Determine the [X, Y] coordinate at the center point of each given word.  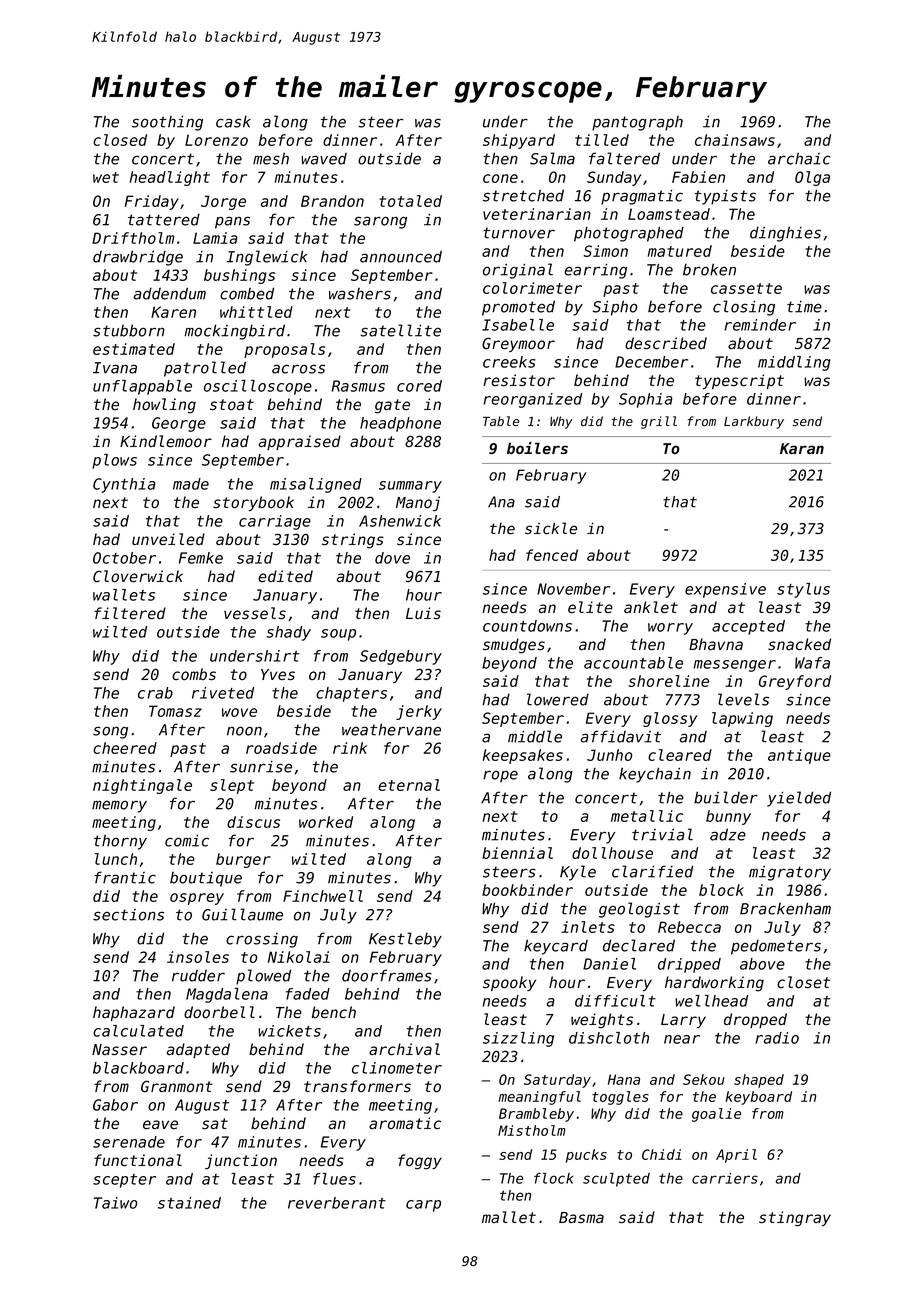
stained [189, 1203]
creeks [509, 362]
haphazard [134, 1013]
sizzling [518, 1039]
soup [338, 635]
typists [725, 197]
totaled [410, 201]
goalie [716, 1115]
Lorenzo [216, 140]
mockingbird [234, 332]
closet [803, 982]
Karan [802, 448]
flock [554, 1178]
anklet [651, 607]
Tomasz [175, 711]
